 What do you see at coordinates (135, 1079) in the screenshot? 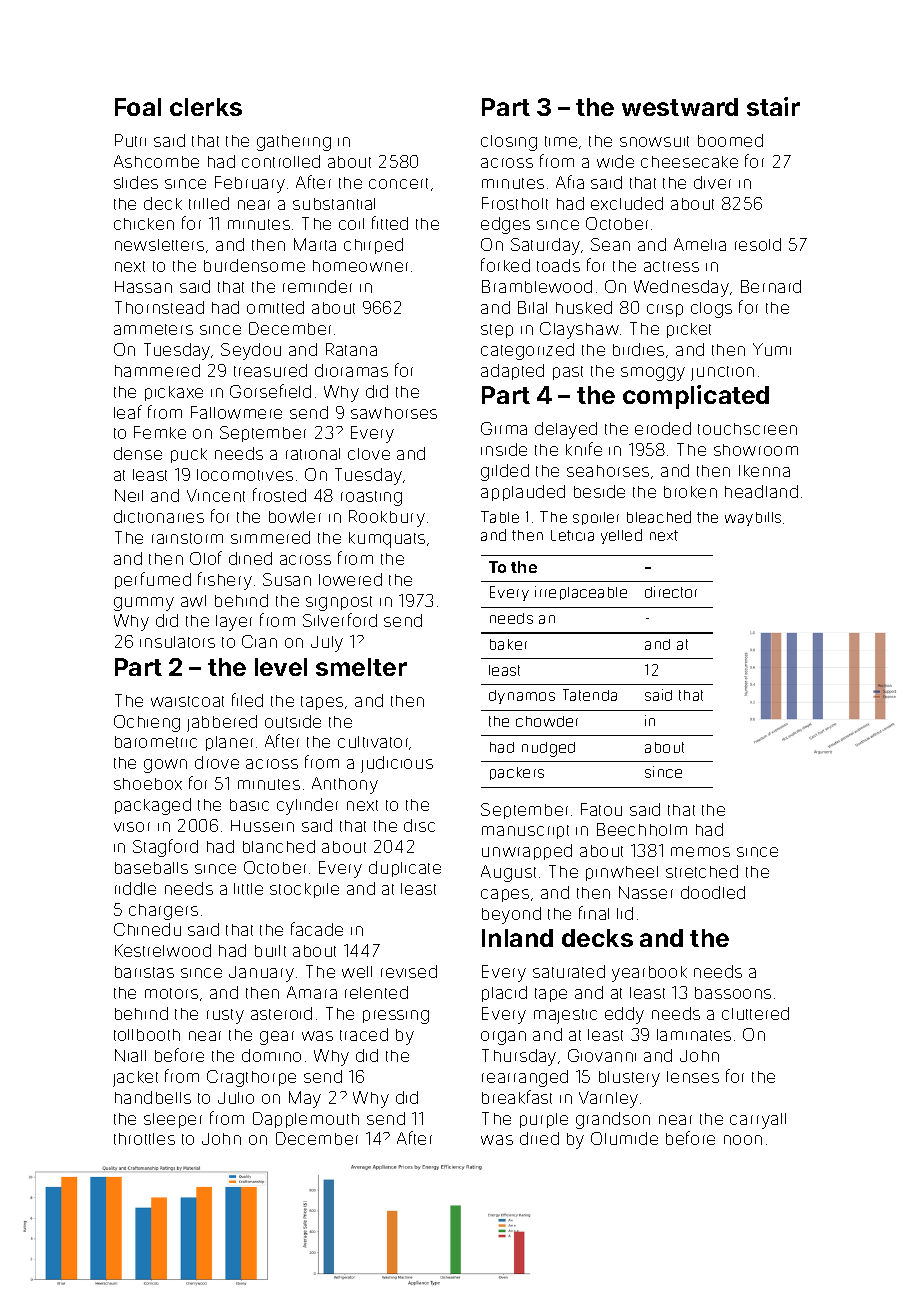
I see `jacket` at bounding box center [135, 1079].
